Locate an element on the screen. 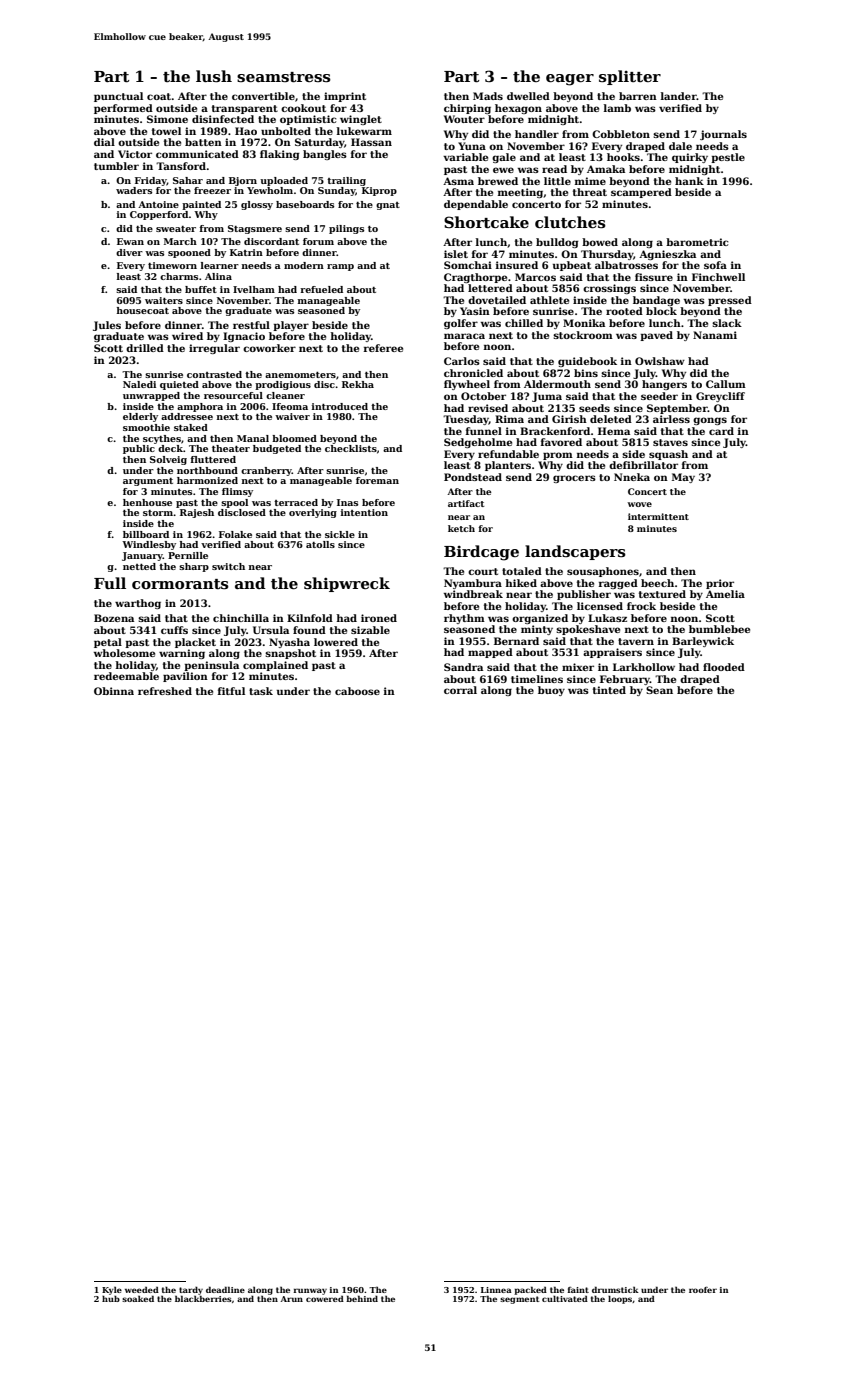  roofer is located at coordinates (703, 1290).
